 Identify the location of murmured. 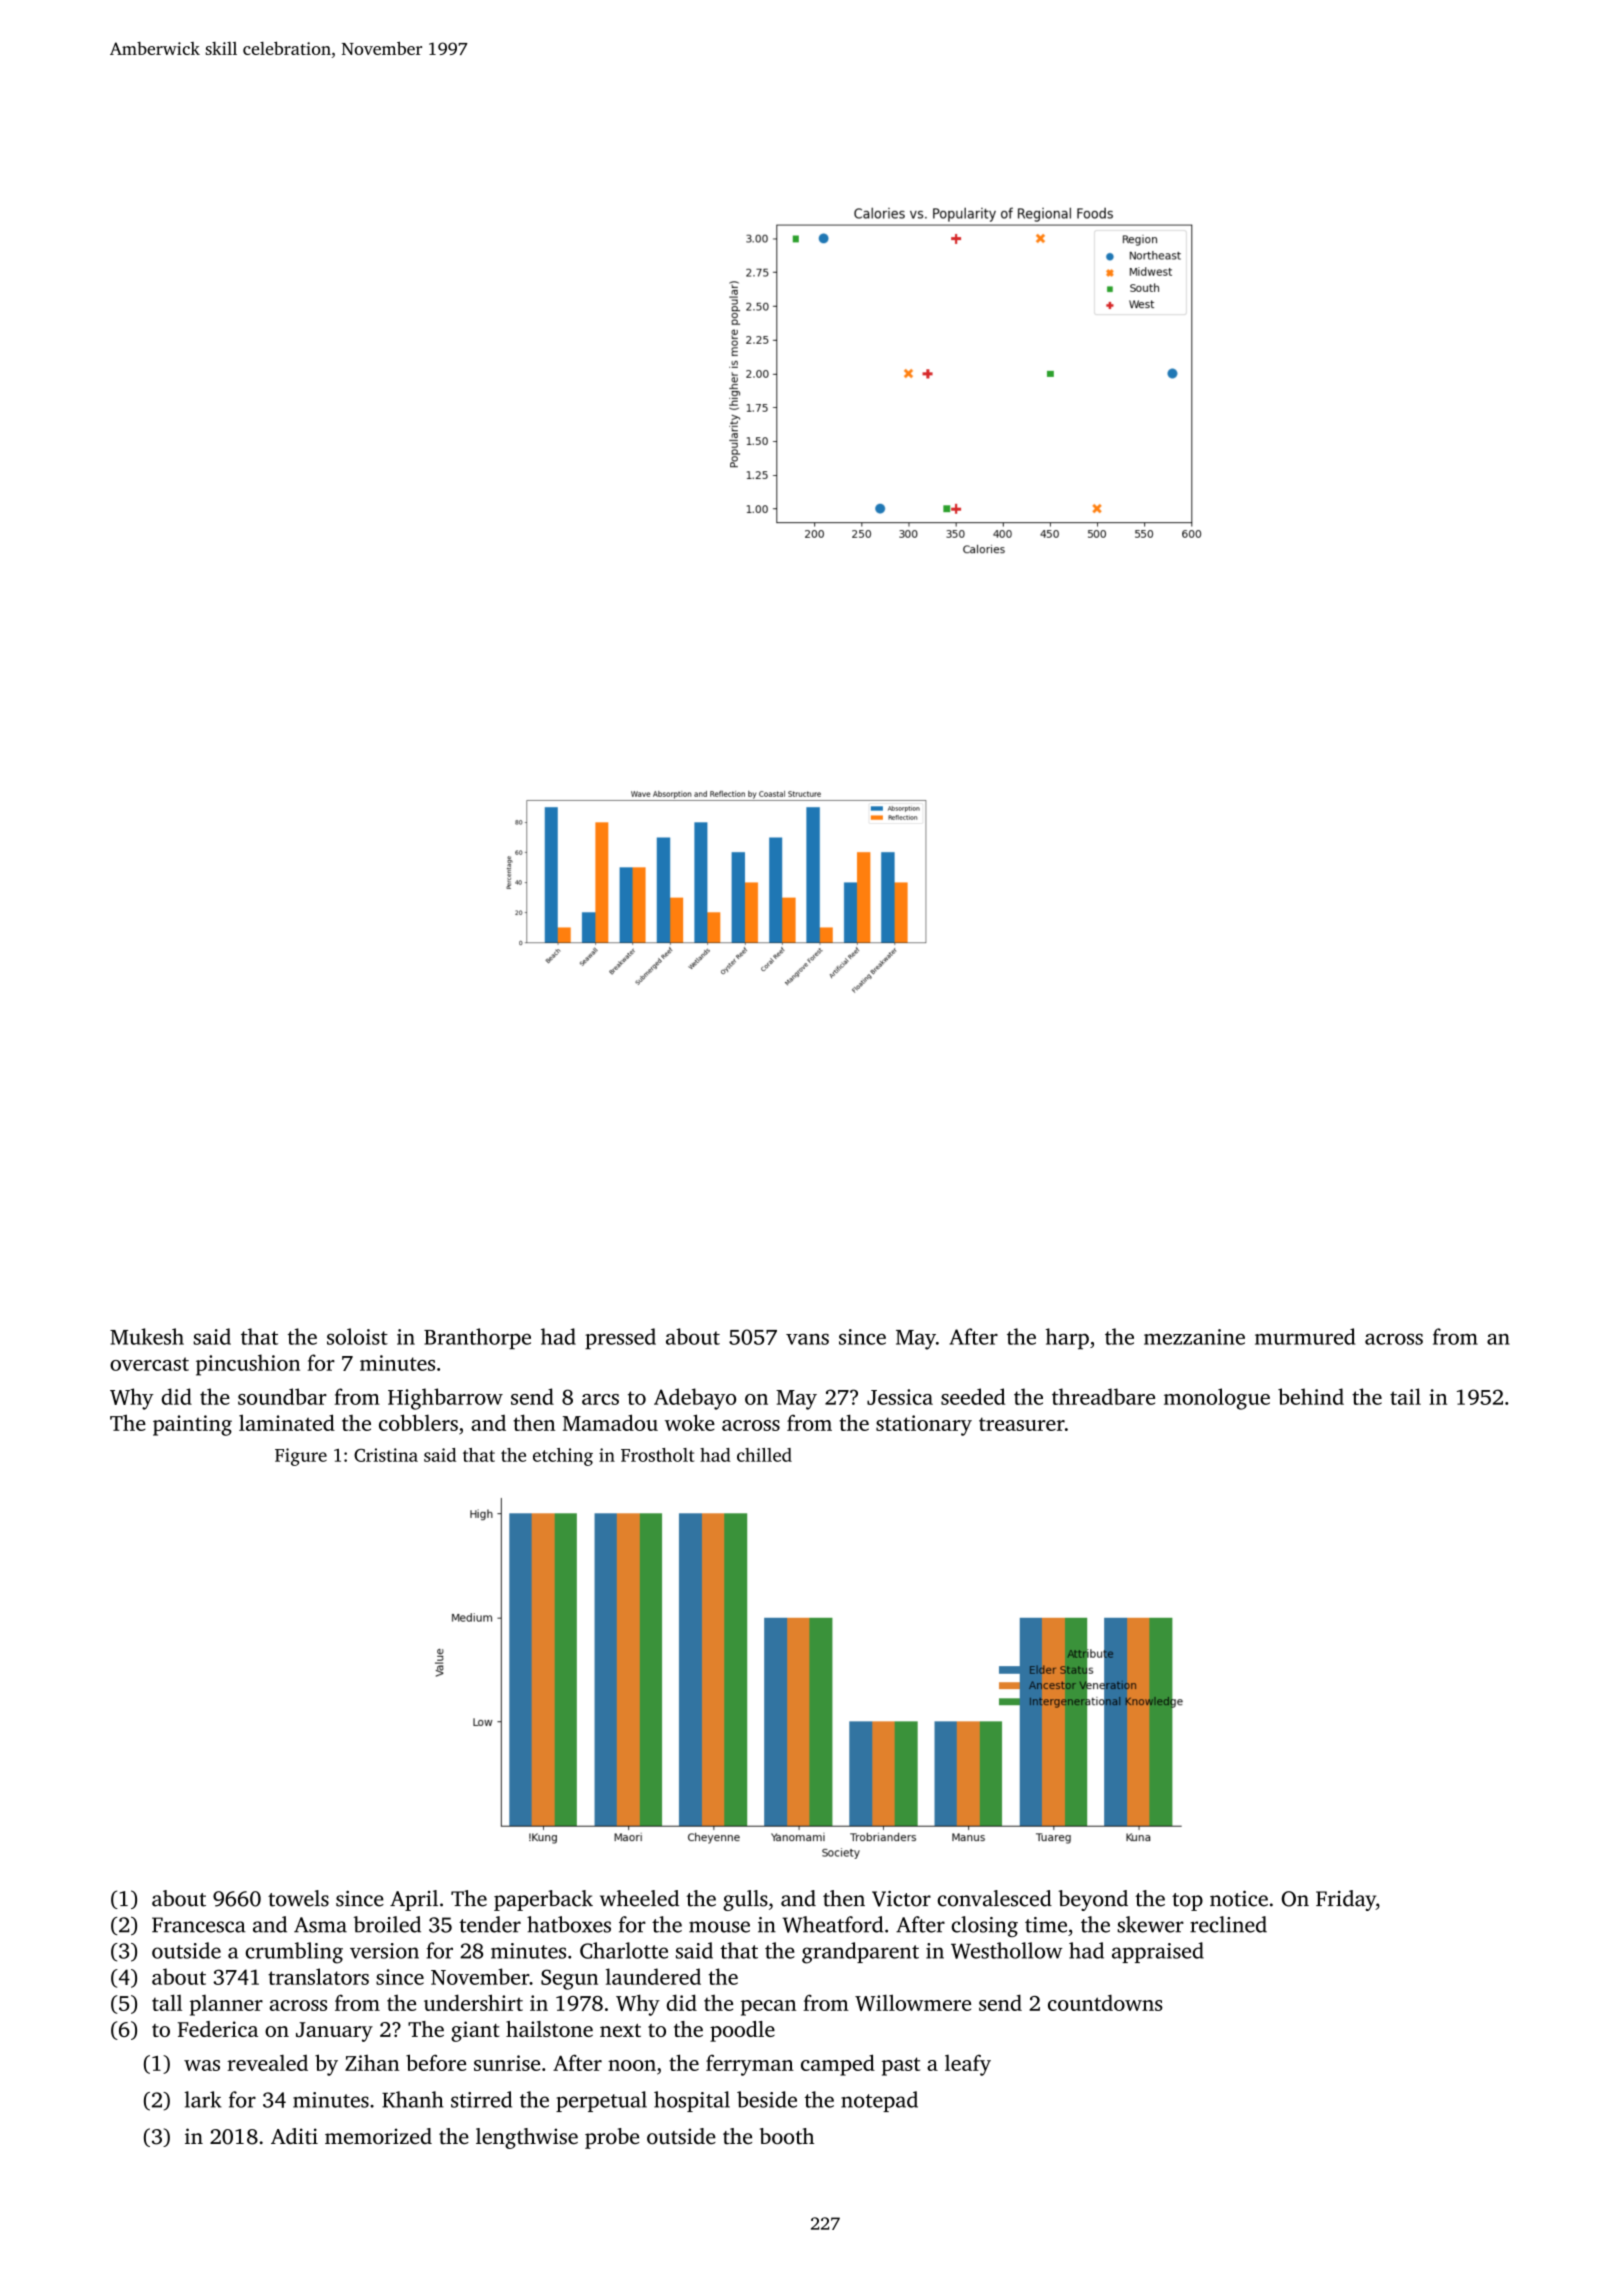
(1305, 1336).
